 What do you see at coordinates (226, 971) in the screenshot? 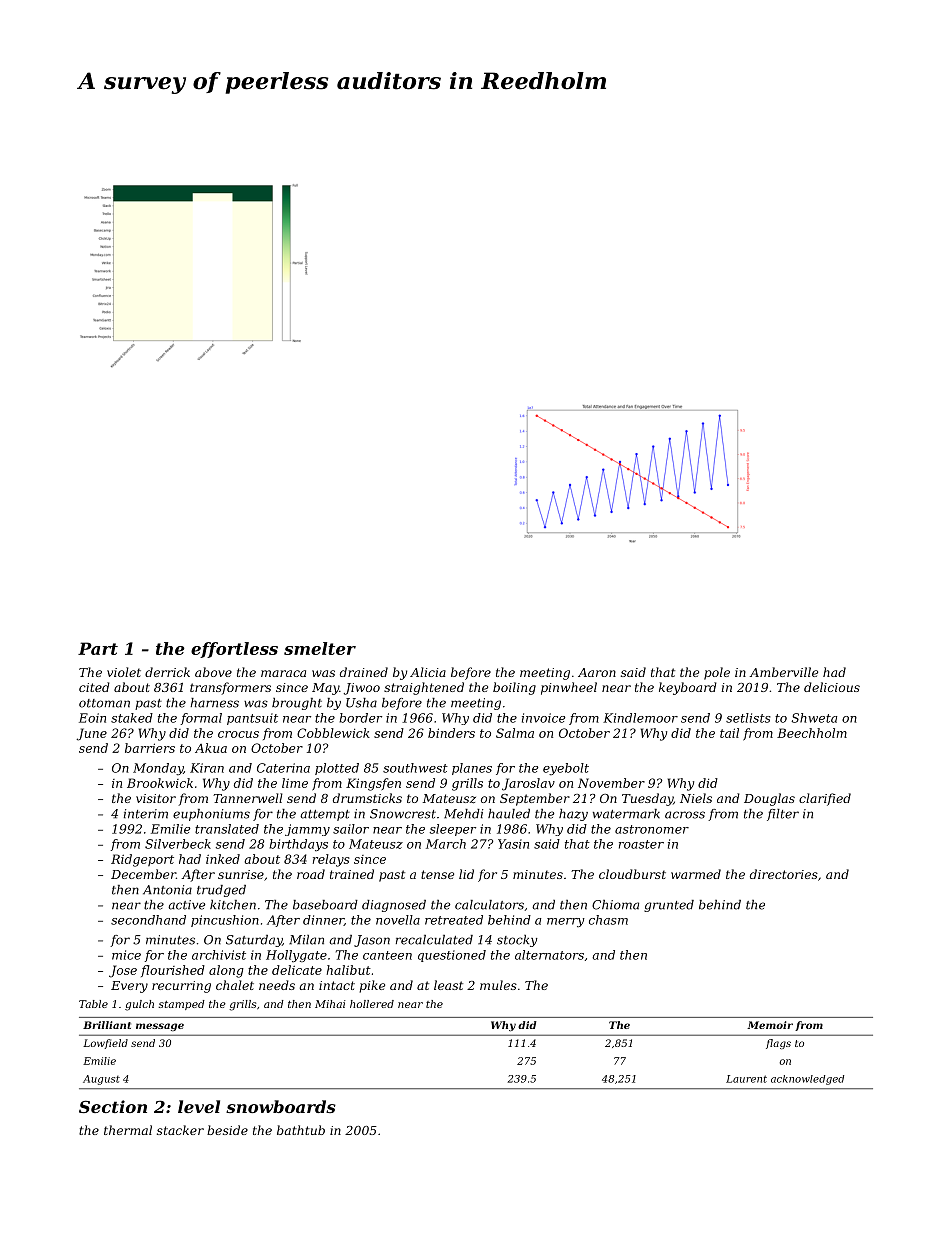
I see `along` at bounding box center [226, 971].
